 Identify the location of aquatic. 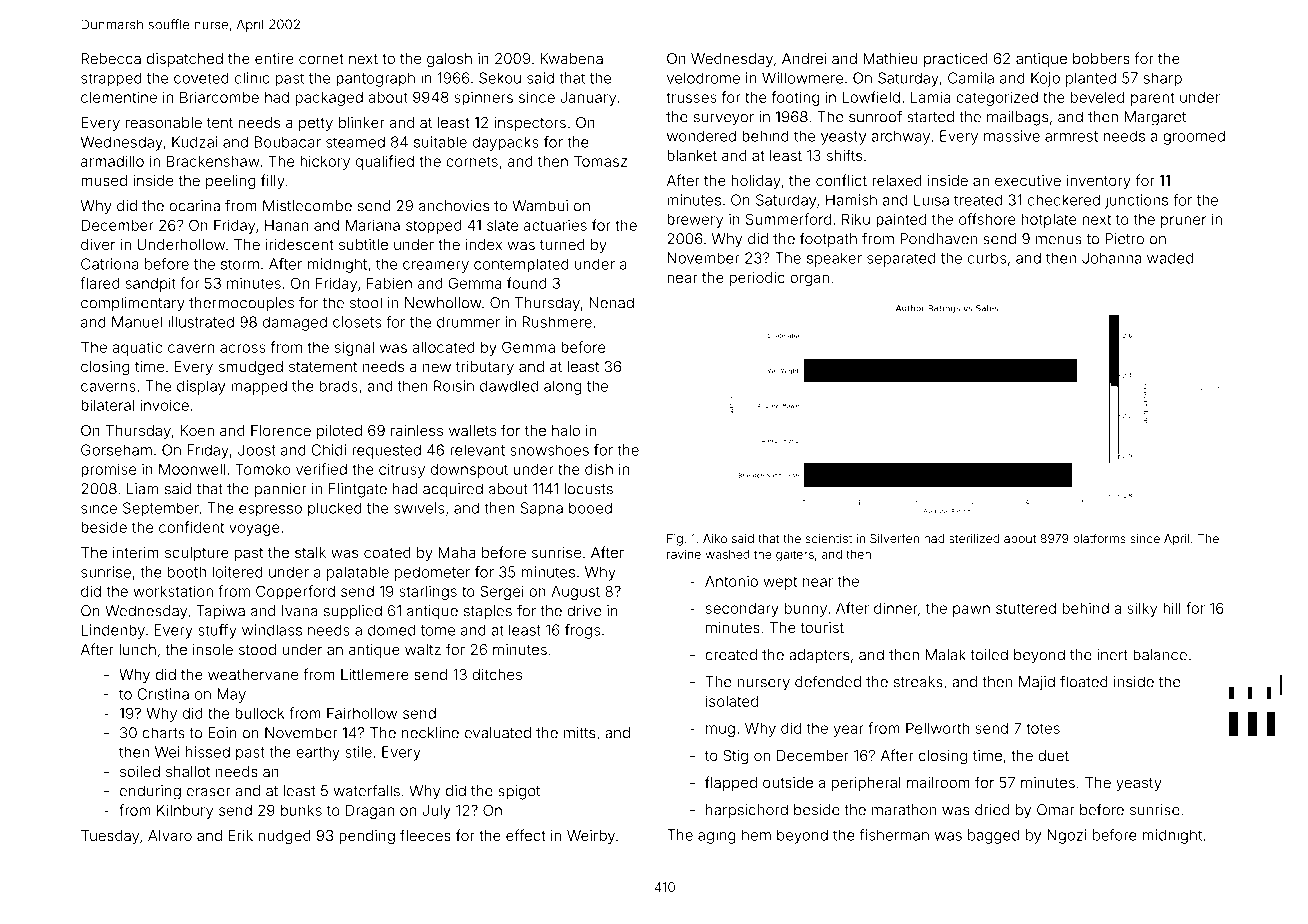
(137, 348).
